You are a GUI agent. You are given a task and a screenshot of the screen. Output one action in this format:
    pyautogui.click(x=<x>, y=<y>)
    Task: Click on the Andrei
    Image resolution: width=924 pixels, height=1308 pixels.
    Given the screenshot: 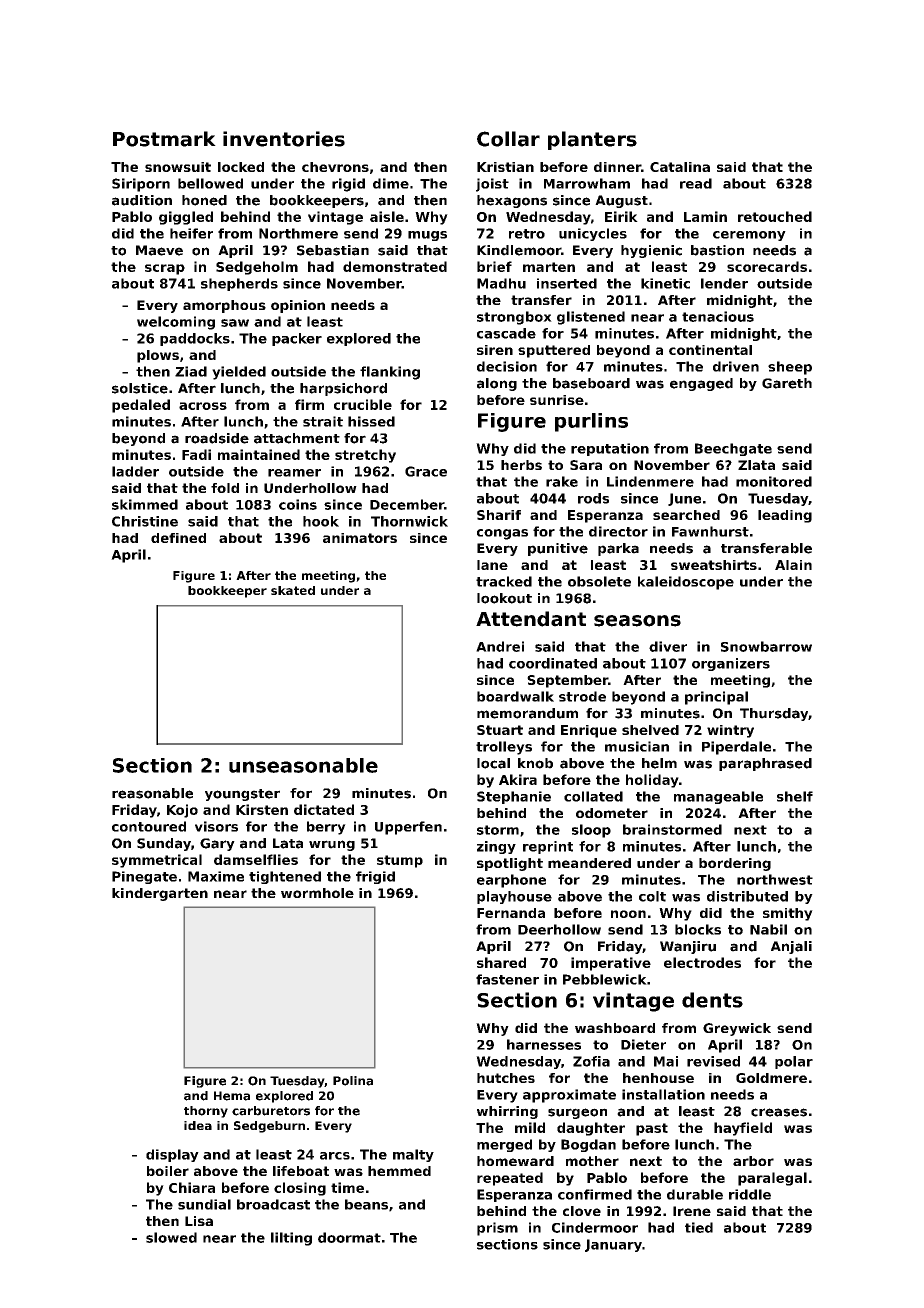 What is the action you would take?
    pyautogui.click(x=500, y=646)
